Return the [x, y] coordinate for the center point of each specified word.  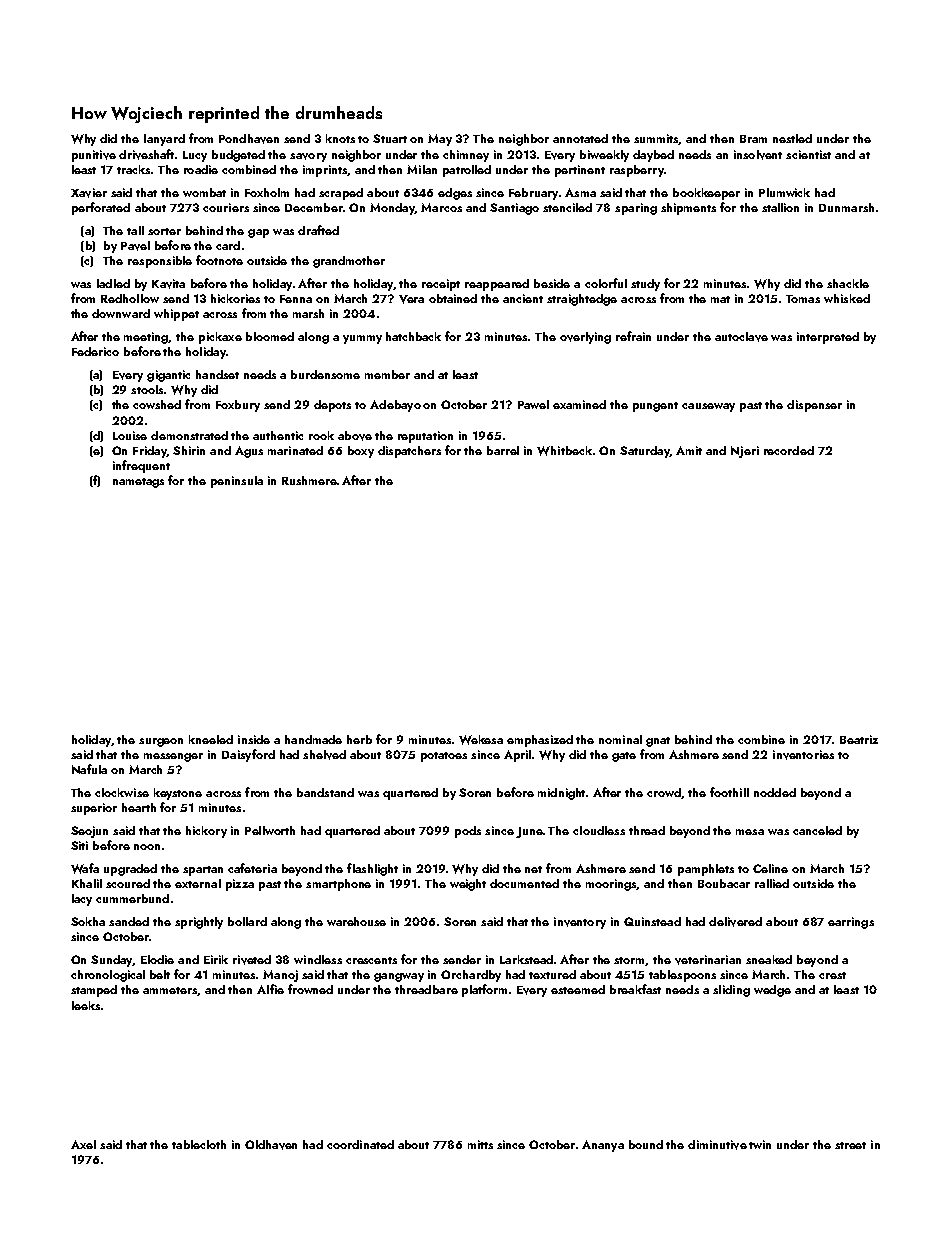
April [517, 756]
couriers [226, 207]
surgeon [161, 742]
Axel [83, 1144]
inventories [803, 755]
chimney [466, 156]
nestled [792, 138]
